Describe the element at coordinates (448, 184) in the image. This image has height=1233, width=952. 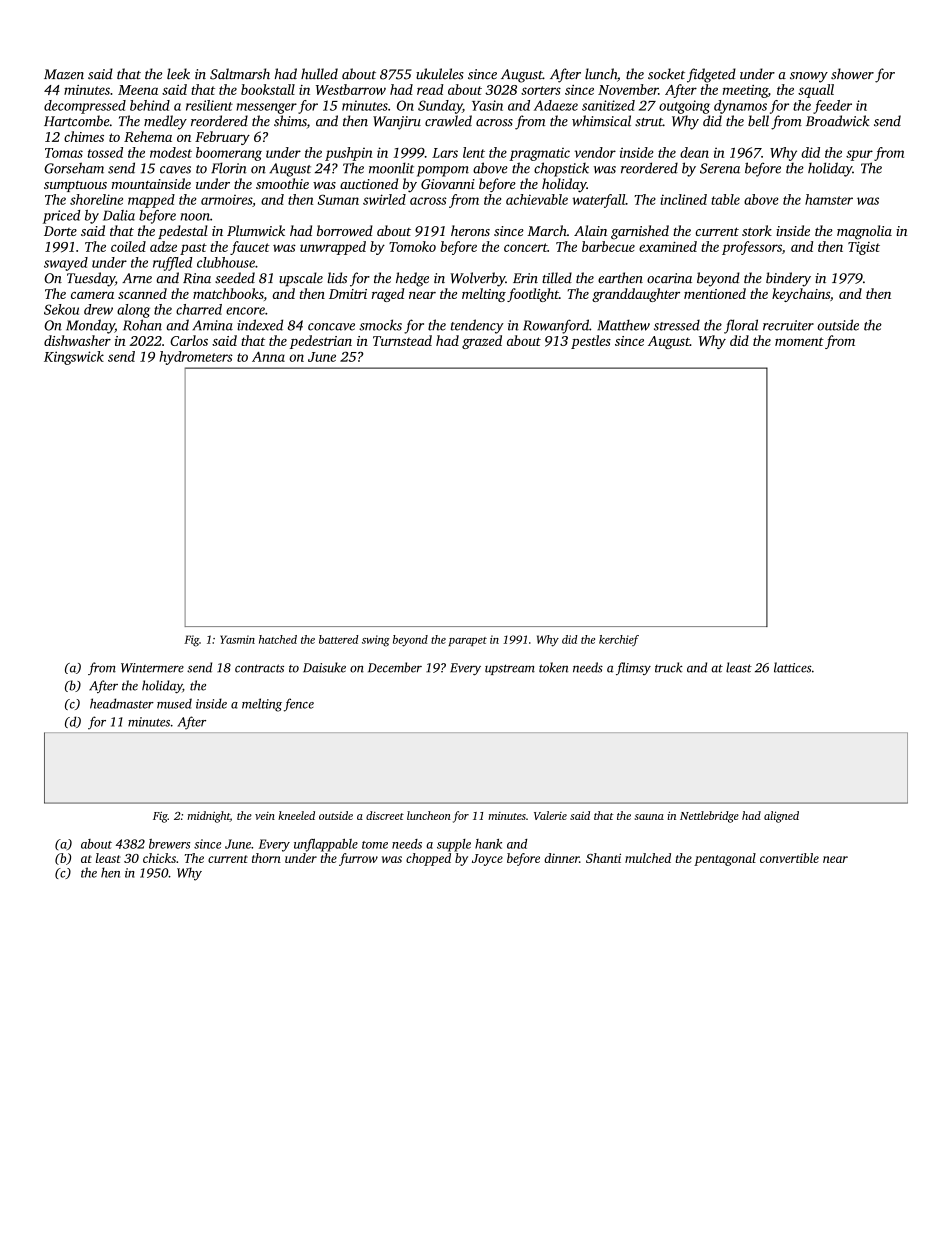
I see `Giovanni` at that location.
